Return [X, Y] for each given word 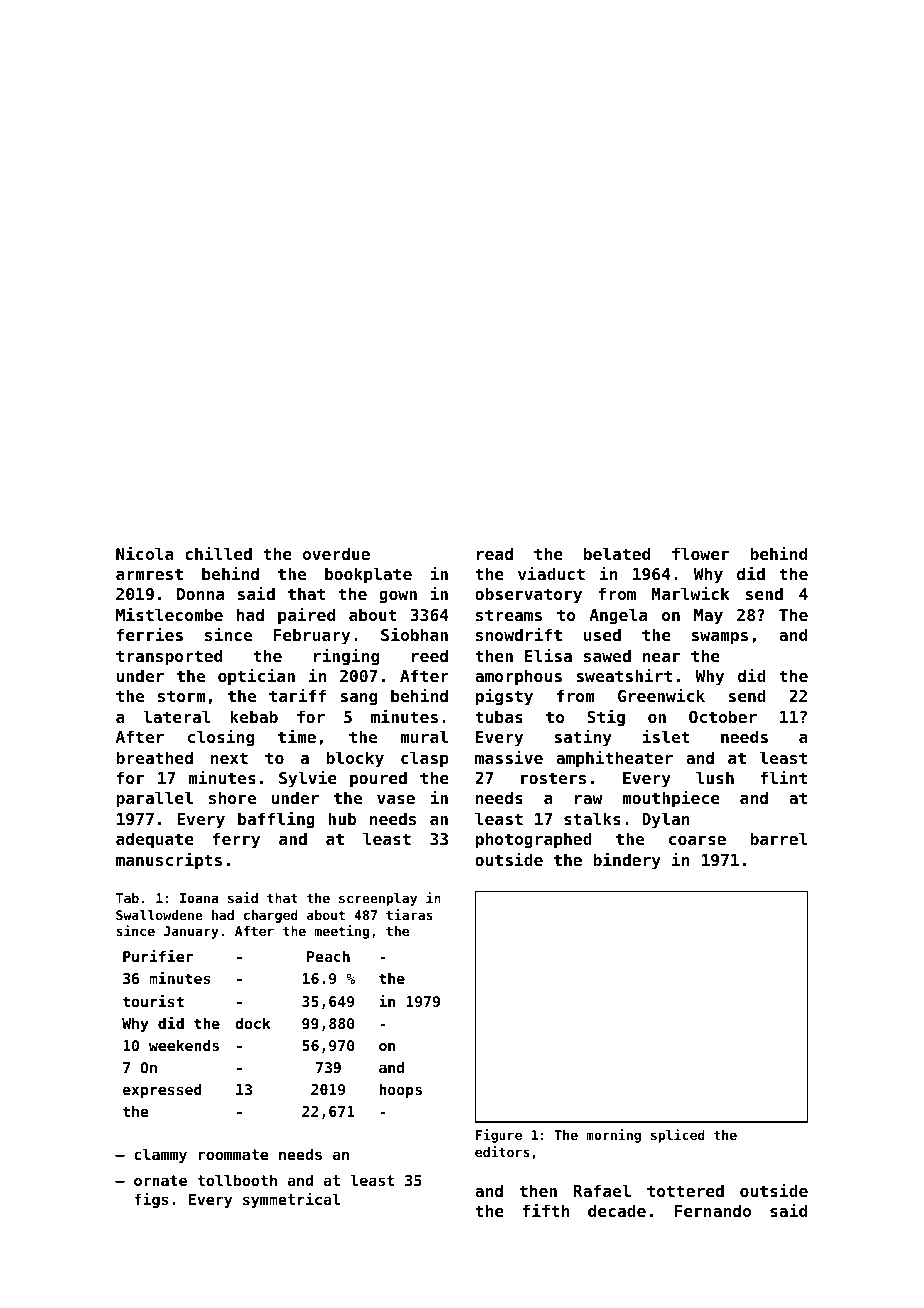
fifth [545, 1210]
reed [430, 655]
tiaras [409, 914]
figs [152, 1200]
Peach [328, 956]
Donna [200, 594]
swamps [720, 638]
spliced [678, 1136]
